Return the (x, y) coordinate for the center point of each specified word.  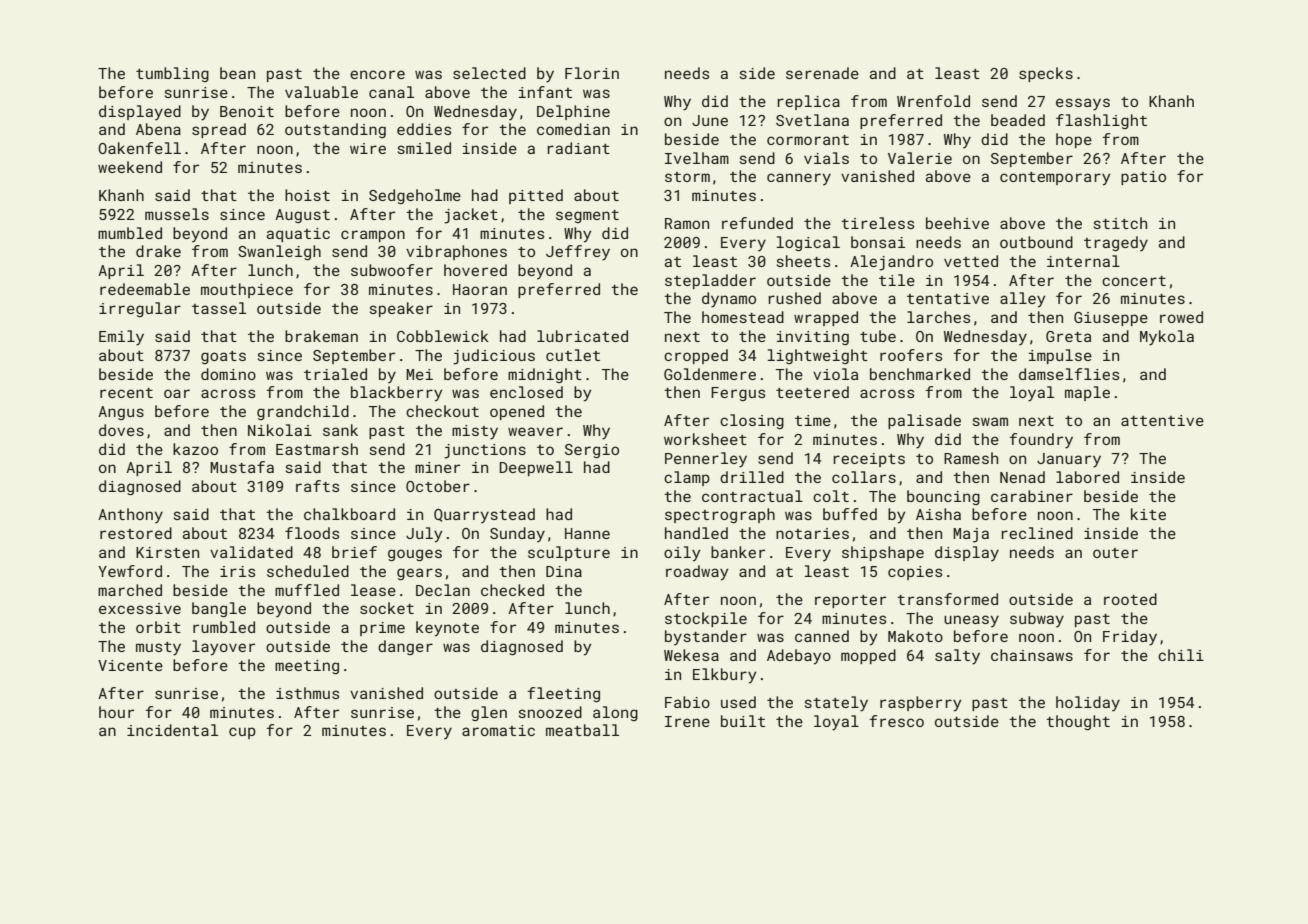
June (710, 120)
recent (126, 393)
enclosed (526, 392)
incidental (172, 730)
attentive (1162, 420)
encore (377, 74)
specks (1046, 74)
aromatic (498, 730)
